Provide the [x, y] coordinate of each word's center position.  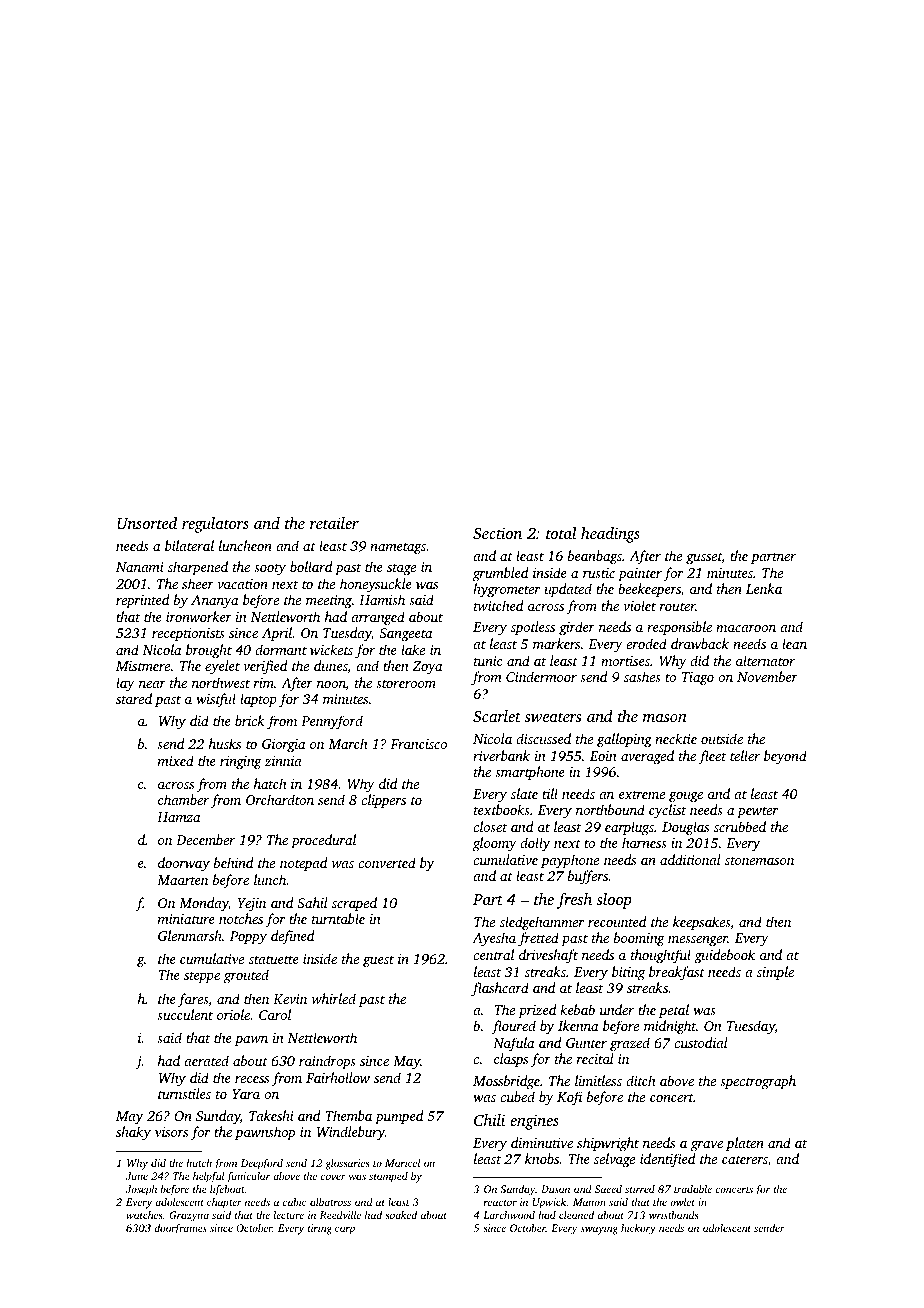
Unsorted [147, 523]
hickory [638, 1229]
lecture [289, 1215]
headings [610, 535]
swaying [599, 1229]
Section [497, 533]
